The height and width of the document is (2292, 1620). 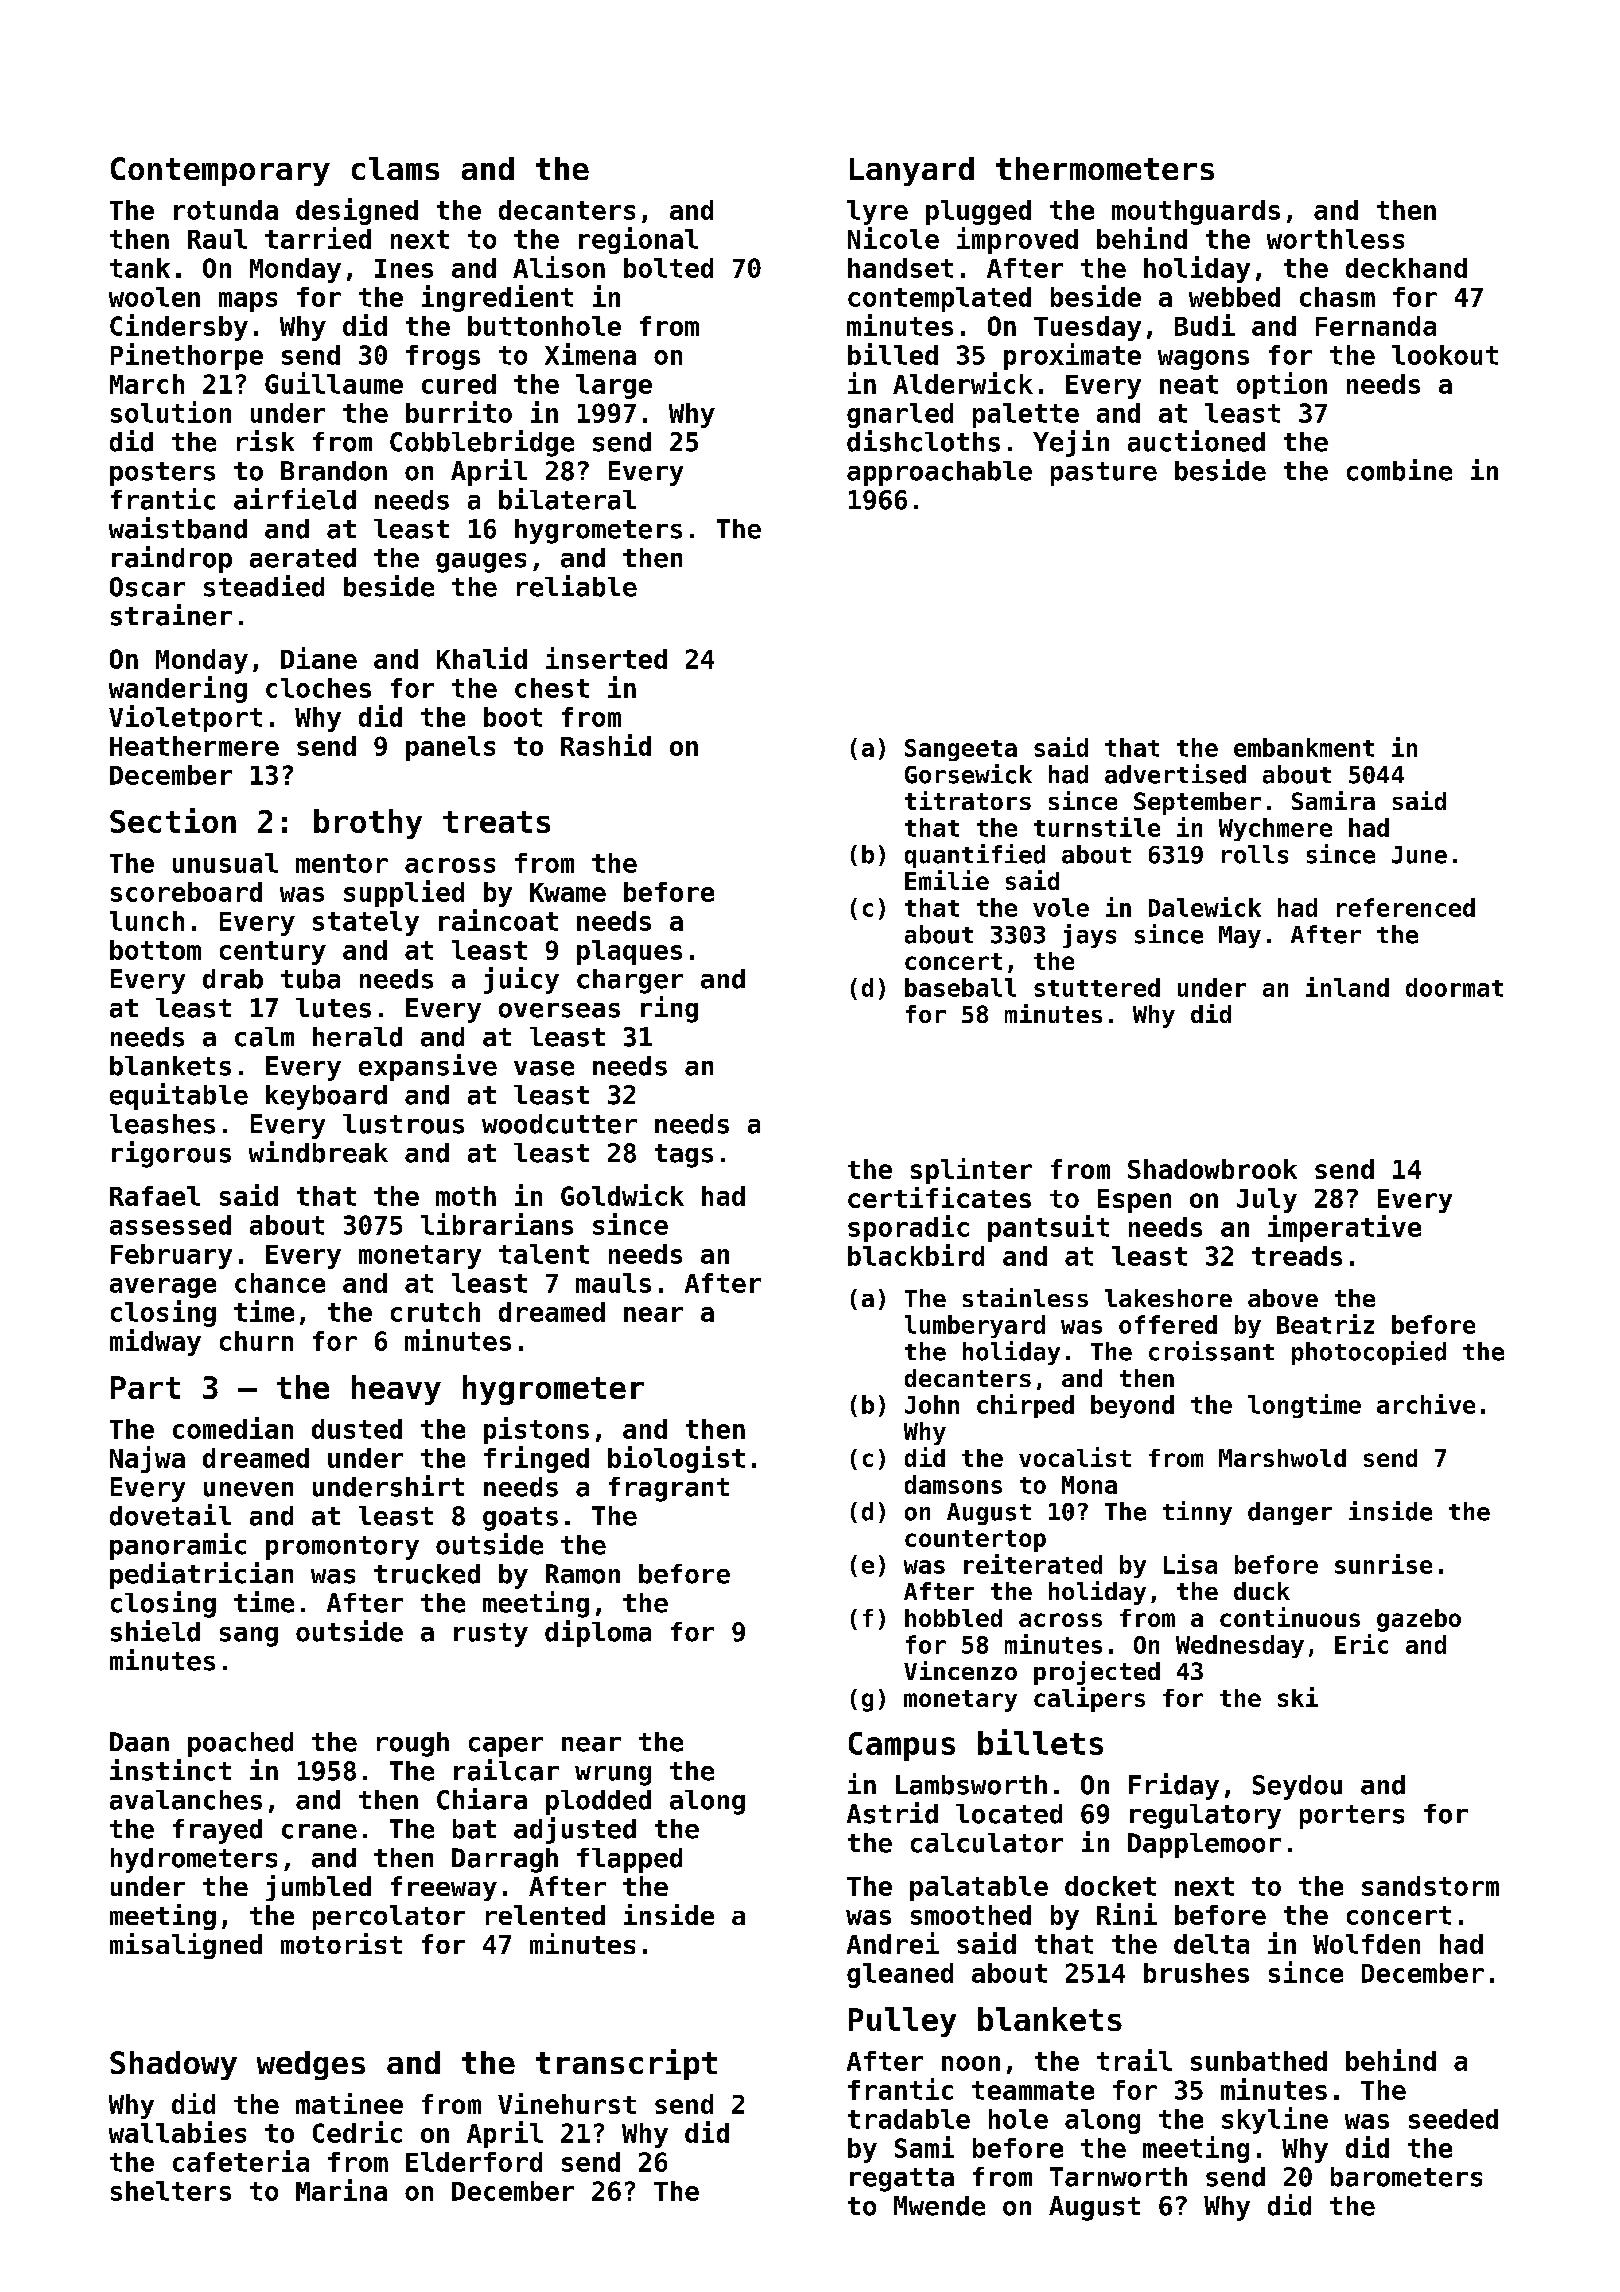 What do you see at coordinates (900, 268) in the document?
I see `handset` at bounding box center [900, 268].
